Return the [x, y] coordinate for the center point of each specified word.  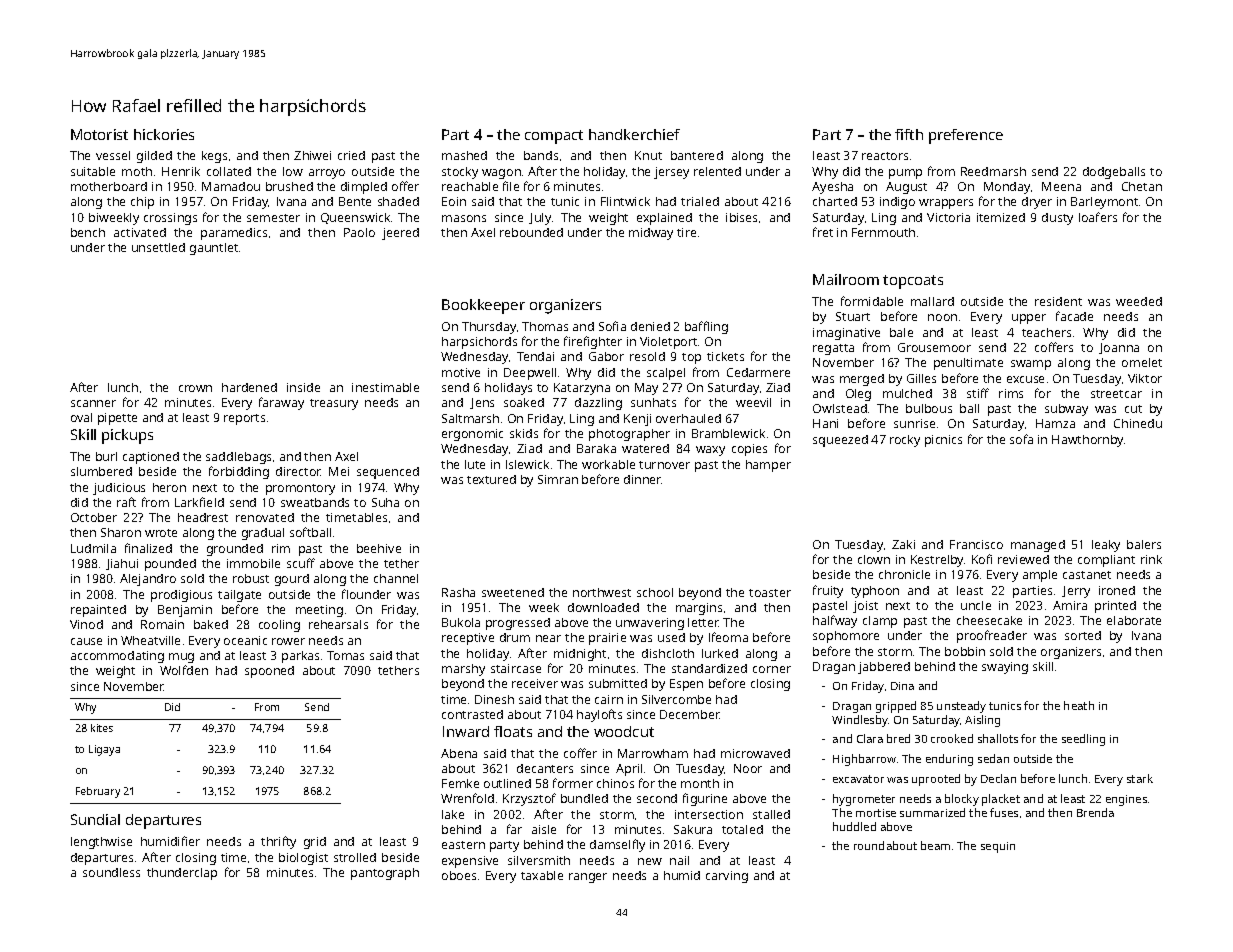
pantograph [385, 874]
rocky [905, 441]
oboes [459, 875]
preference [966, 136]
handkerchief [634, 134]
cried [351, 155]
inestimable [385, 387]
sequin [998, 847]
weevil [753, 402]
